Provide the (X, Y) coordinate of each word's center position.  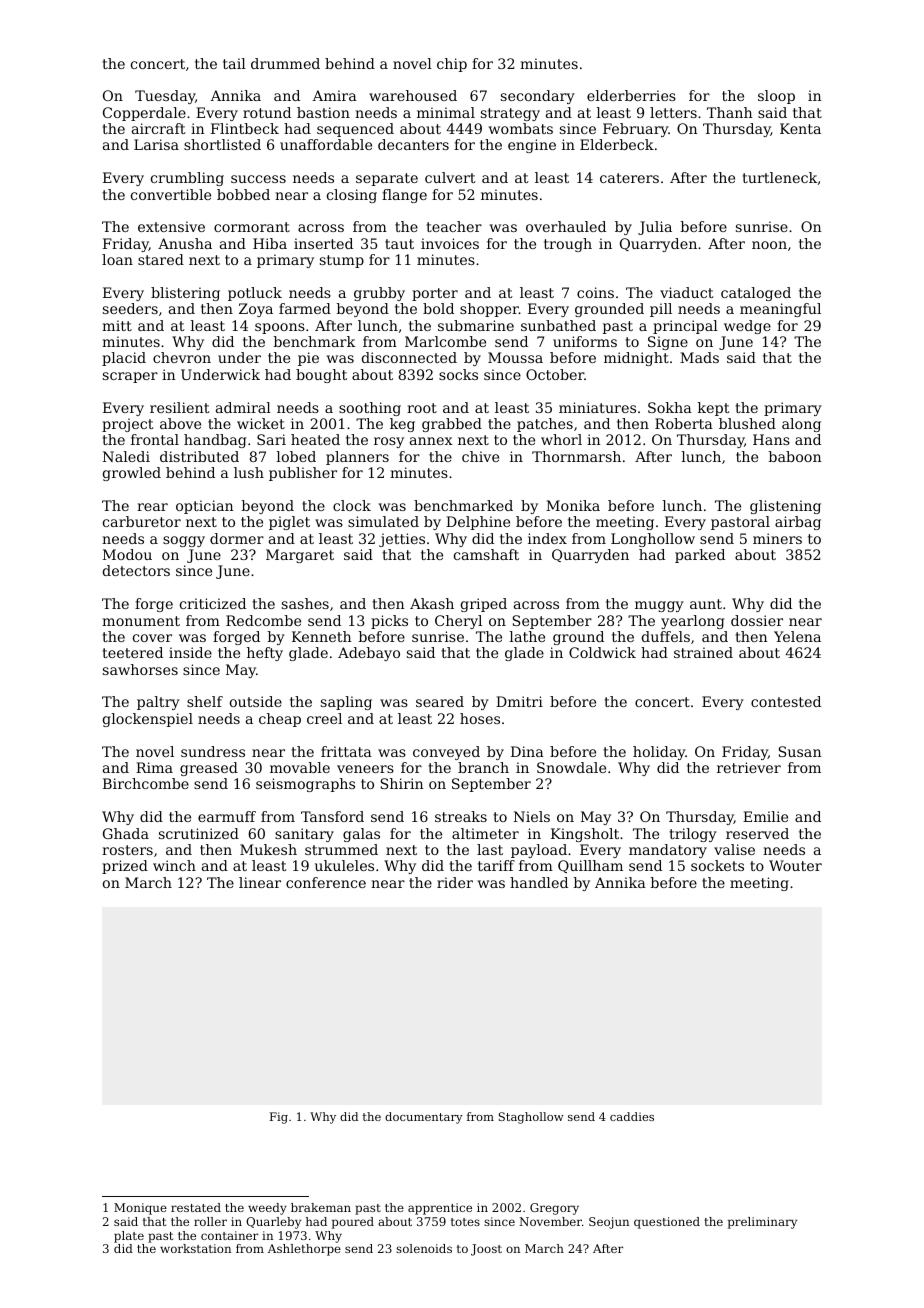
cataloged (756, 294)
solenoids (424, 1248)
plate (129, 1237)
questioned (667, 1223)
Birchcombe (146, 783)
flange (404, 196)
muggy (659, 606)
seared (440, 701)
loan (117, 259)
